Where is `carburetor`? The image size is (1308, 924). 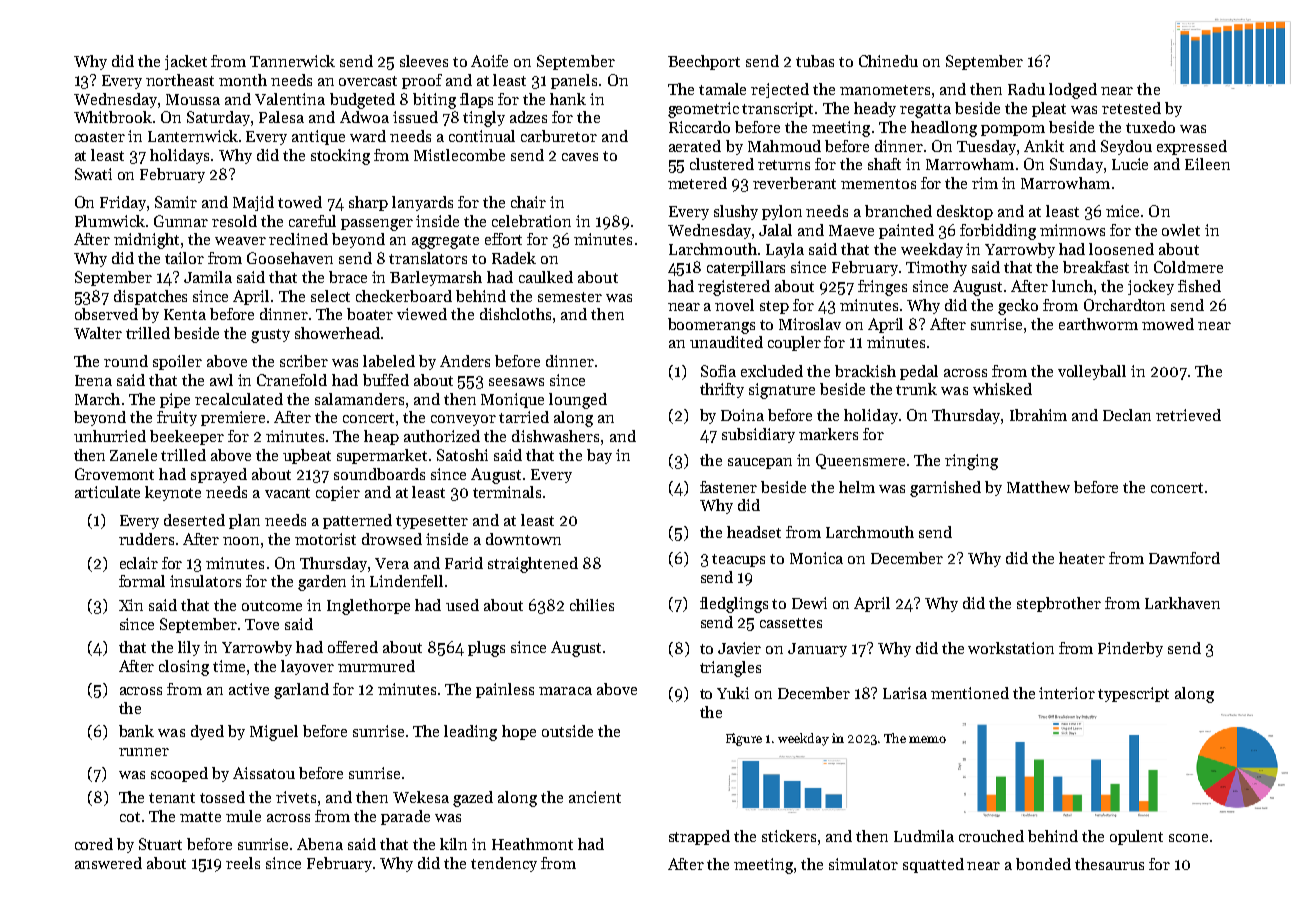
carburetor is located at coordinates (559, 136).
